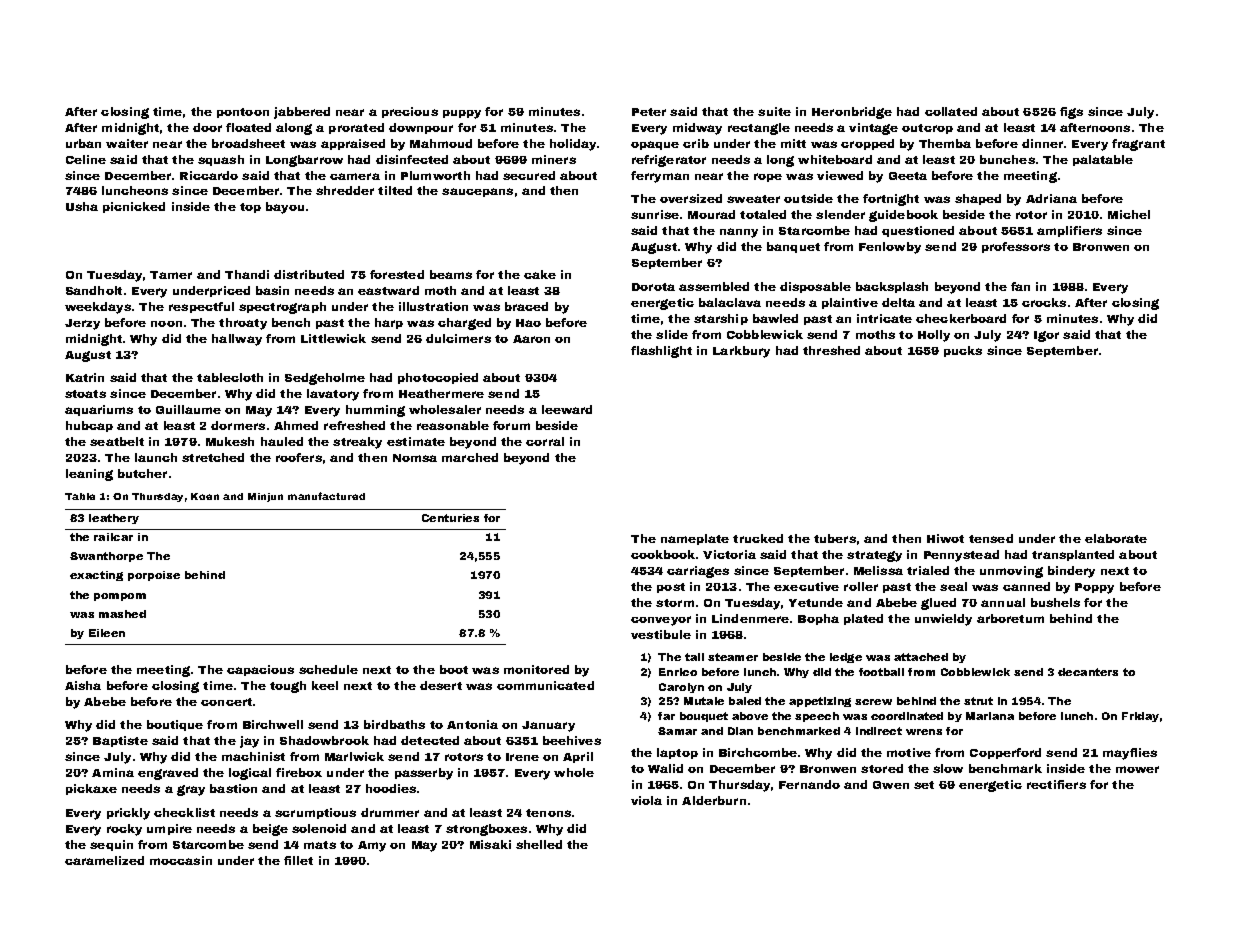  Describe the element at coordinates (863, 619) in the screenshot. I see `plated` at that location.
